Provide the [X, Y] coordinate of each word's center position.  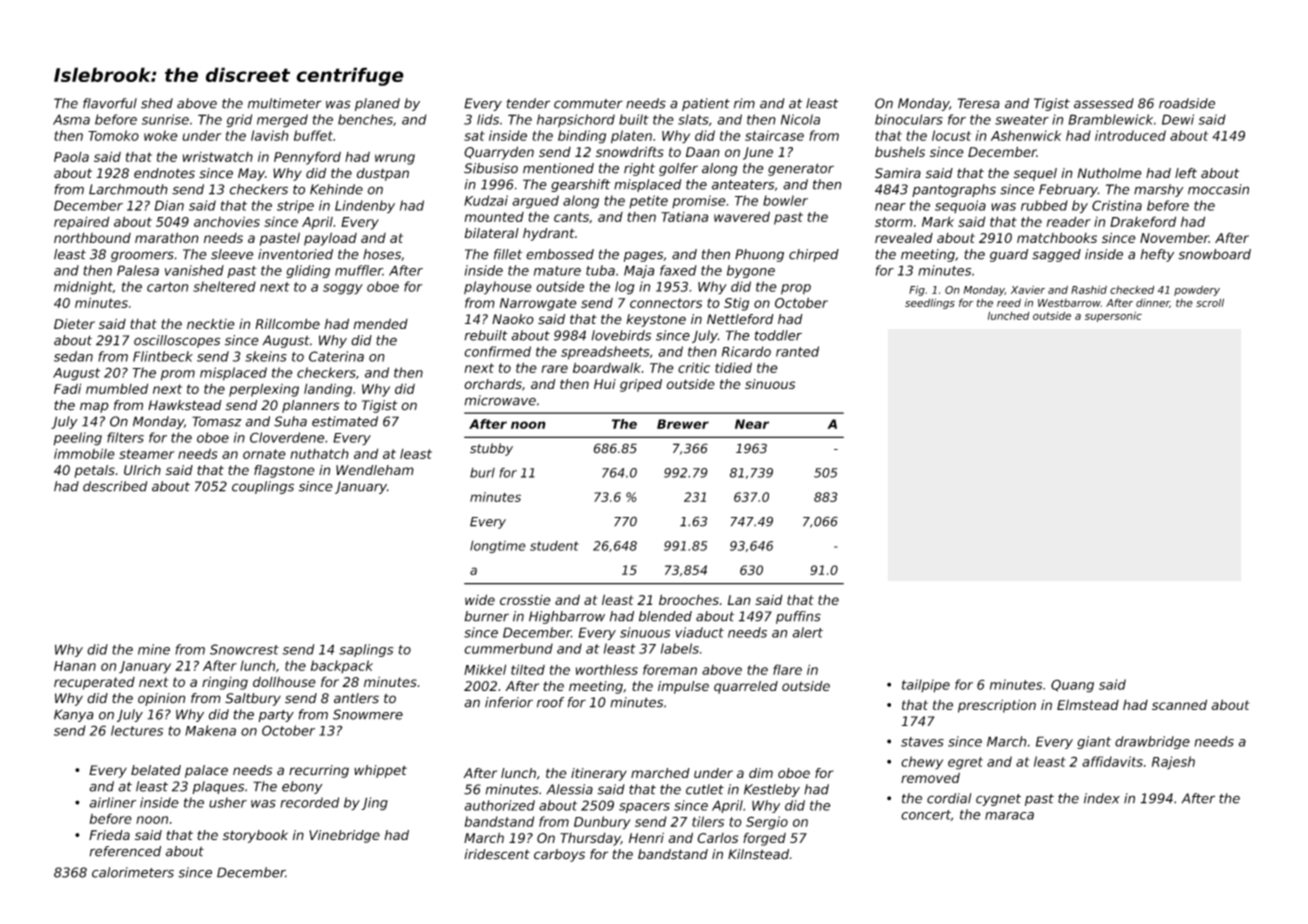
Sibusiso [491, 168]
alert [807, 632]
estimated [345, 421]
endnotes [164, 173]
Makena [210, 730]
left [1186, 173]
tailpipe [926, 685]
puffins [798, 617]
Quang [1072, 686]
